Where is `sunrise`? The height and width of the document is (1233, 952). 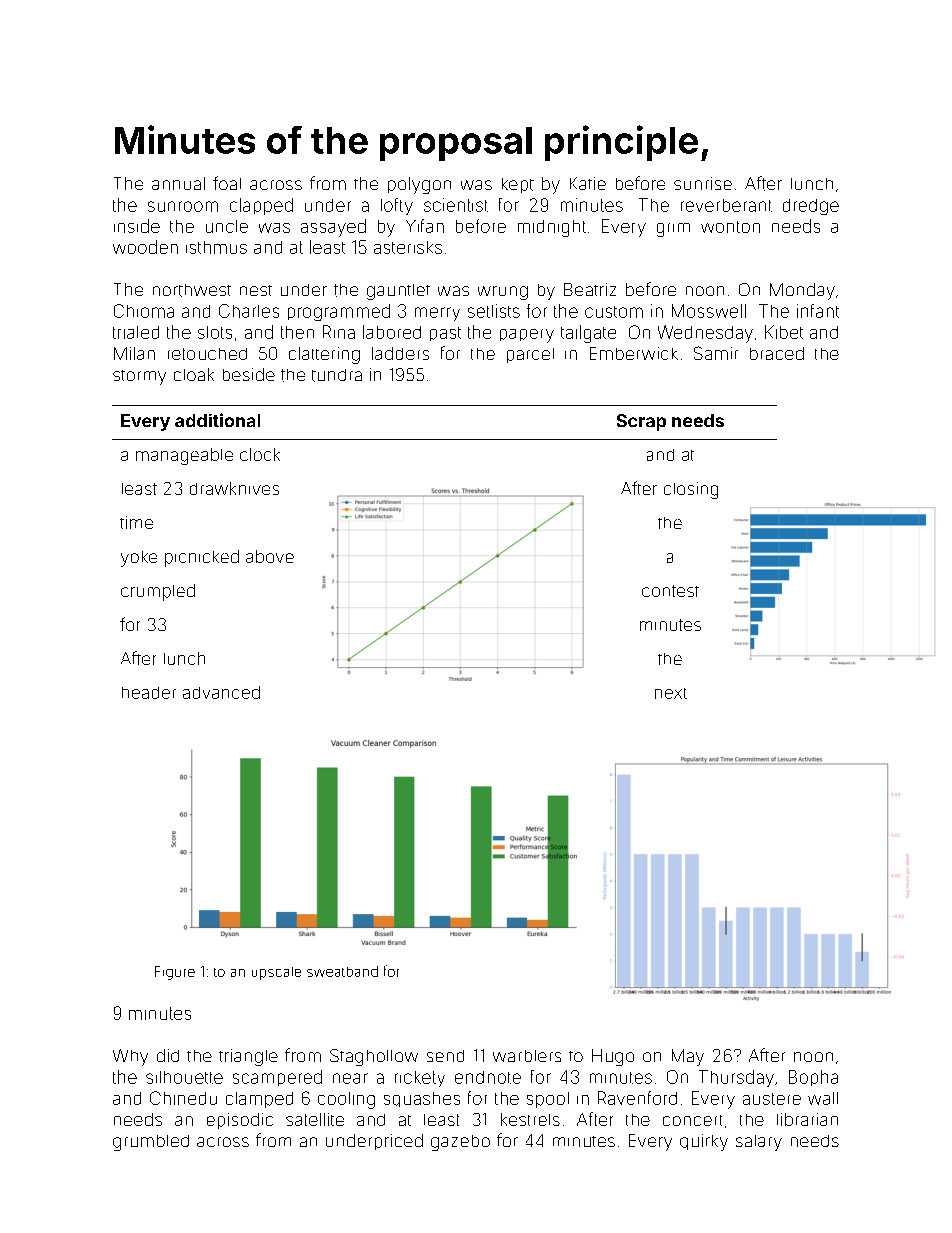 sunrise is located at coordinates (703, 183).
